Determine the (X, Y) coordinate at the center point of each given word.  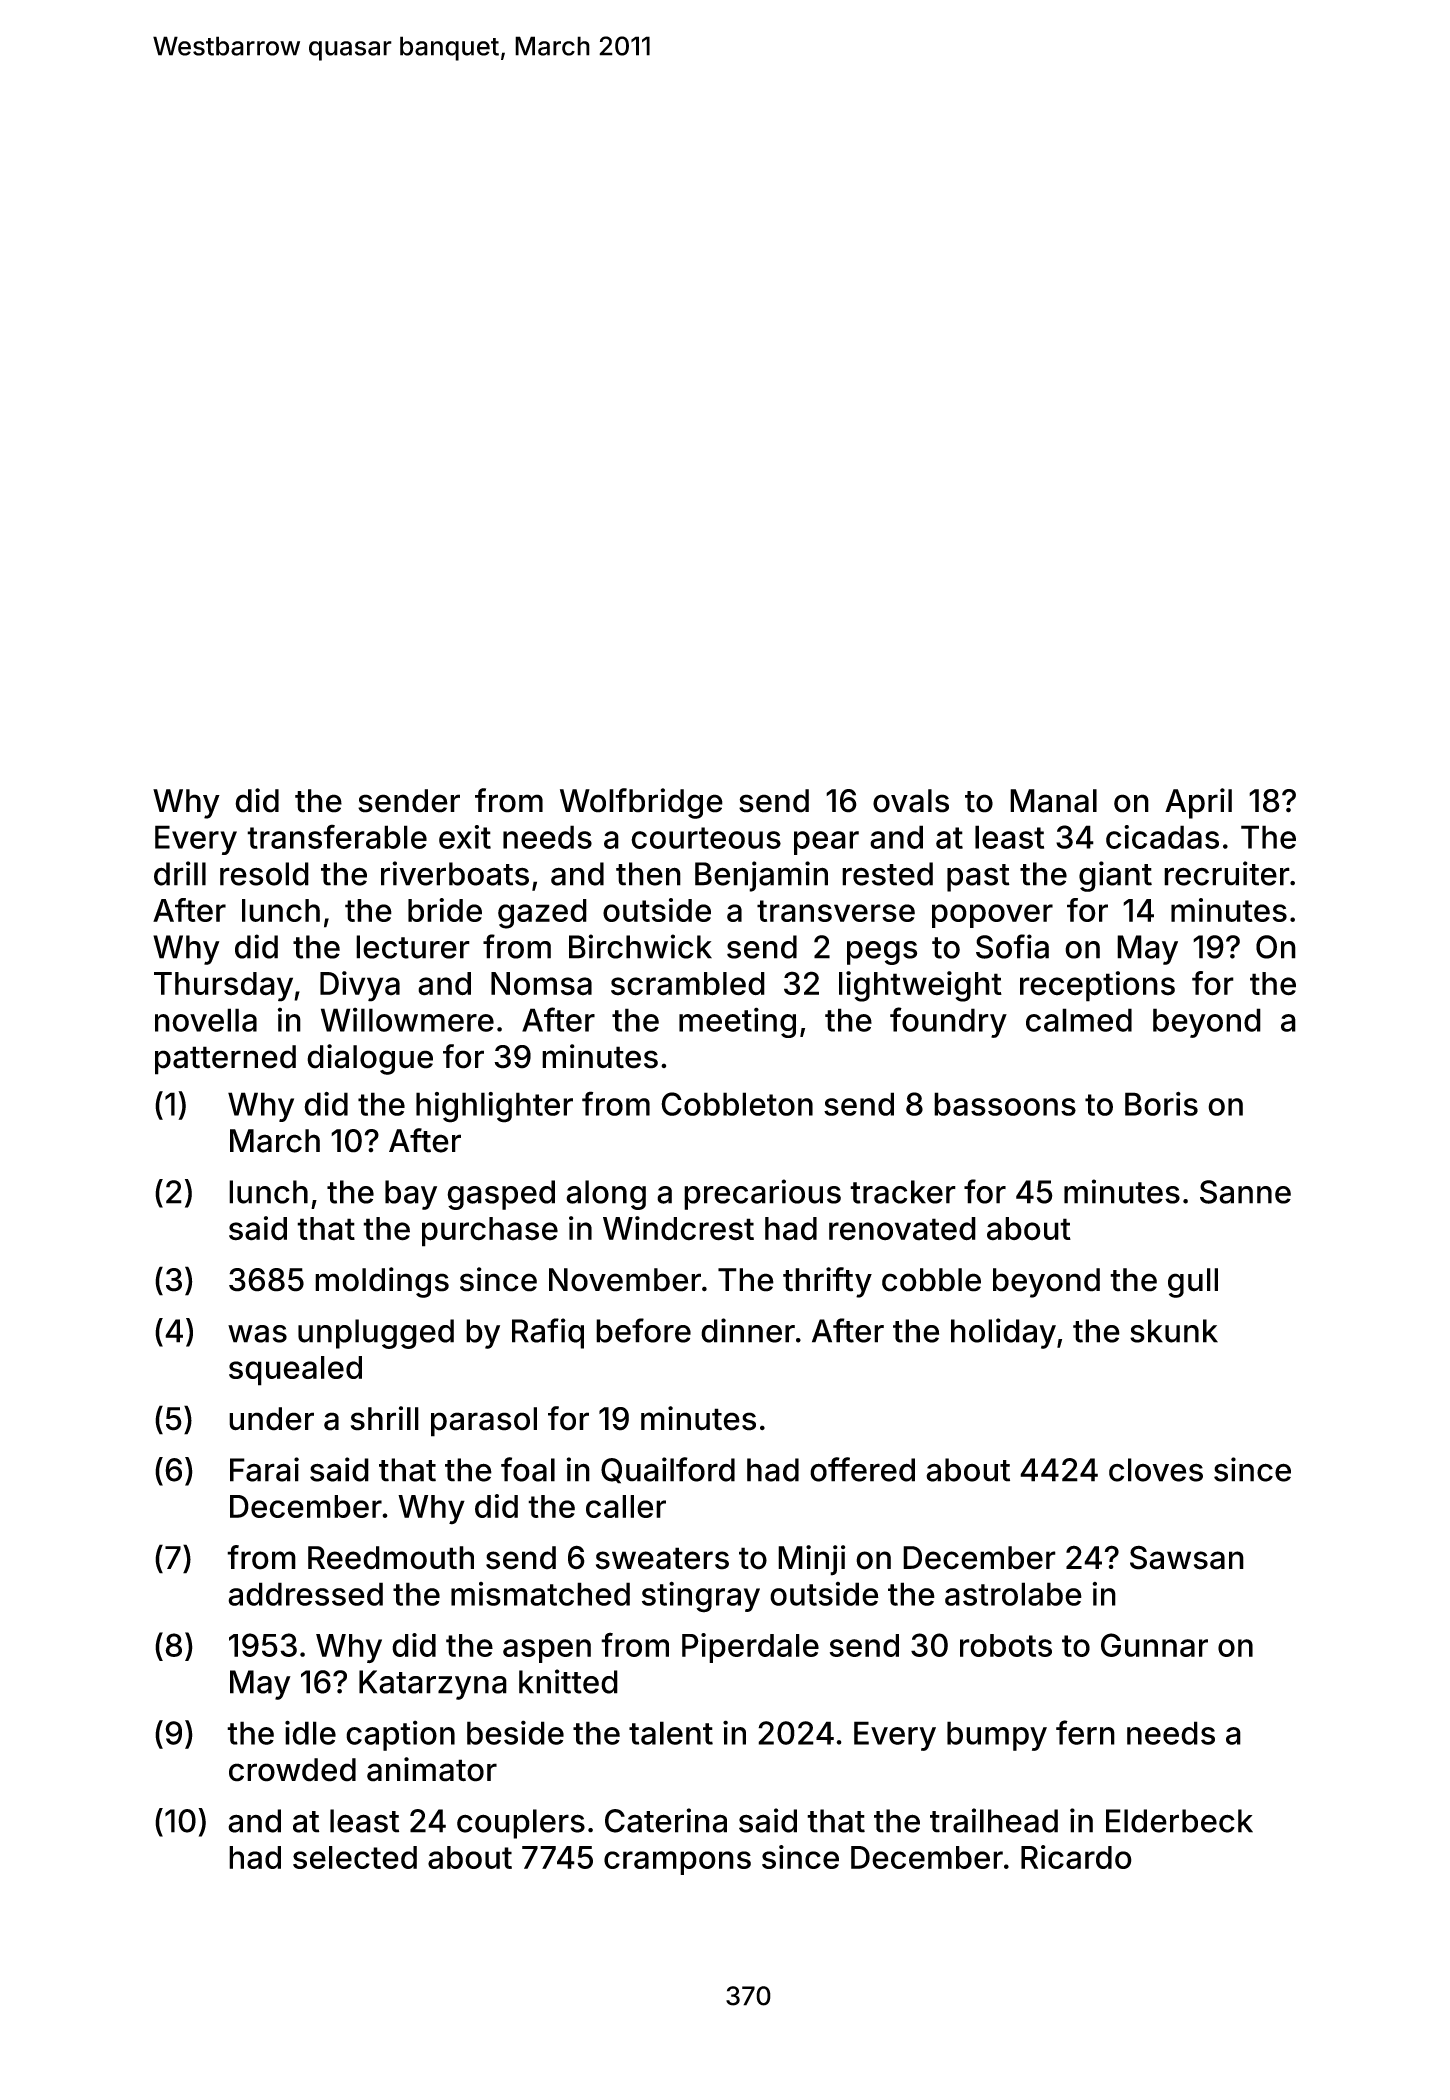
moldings (382, 1282)
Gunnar (1154, 1645)
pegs (882, 953)
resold (264, 874)
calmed (1079, 1020)
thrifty (827, 1282)
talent (671, 1733)
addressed (305, 1594)
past (978, 878)
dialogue (370, 1059)
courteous (706, 838)
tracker (903, 1192)
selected (355, 1857)
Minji (811, 1560)
